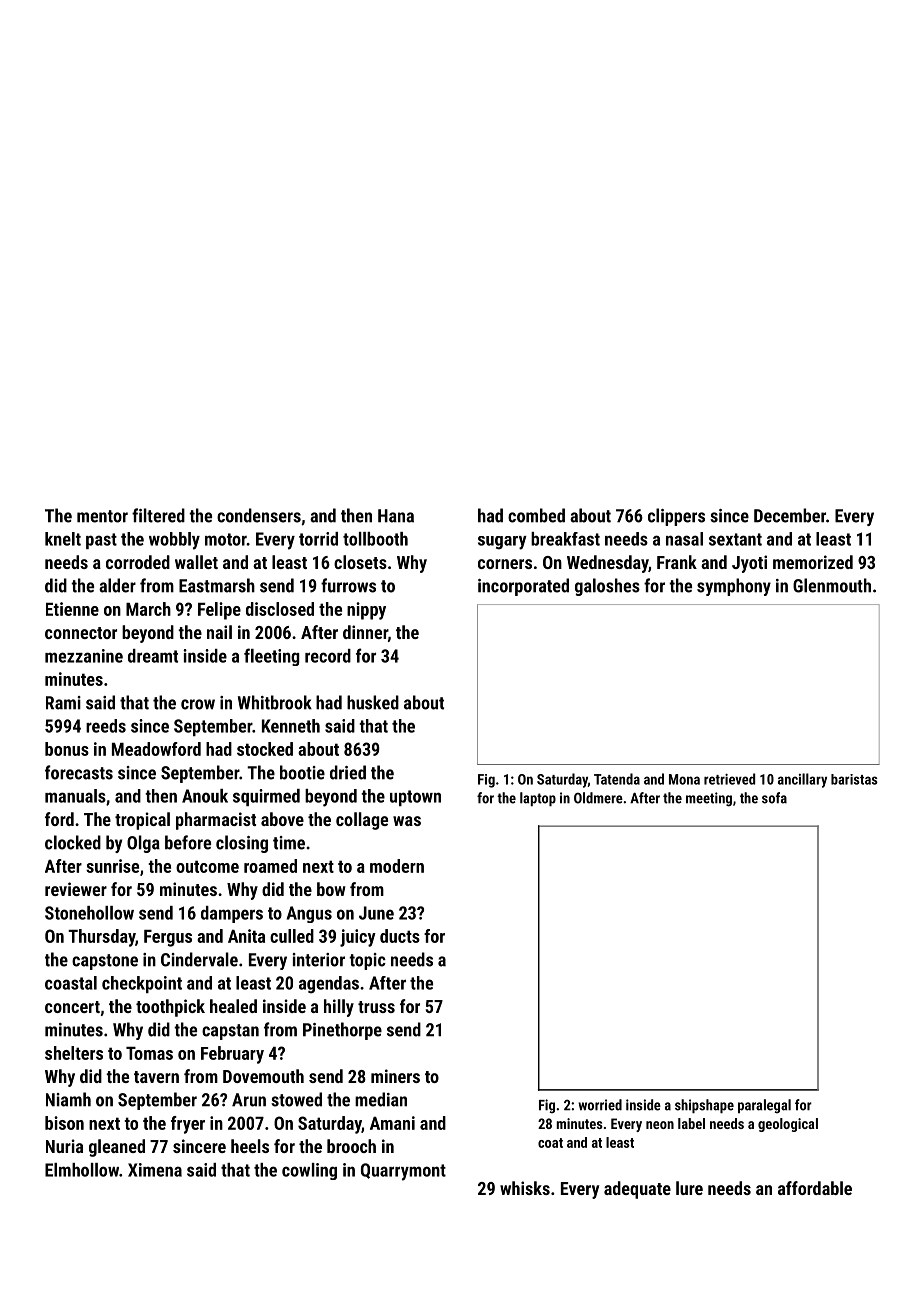 The height and width of the screenshot is (1308, 924). Describe the element at coordinates (63, 539) in the screenshot. I see `knelt` at that location.
